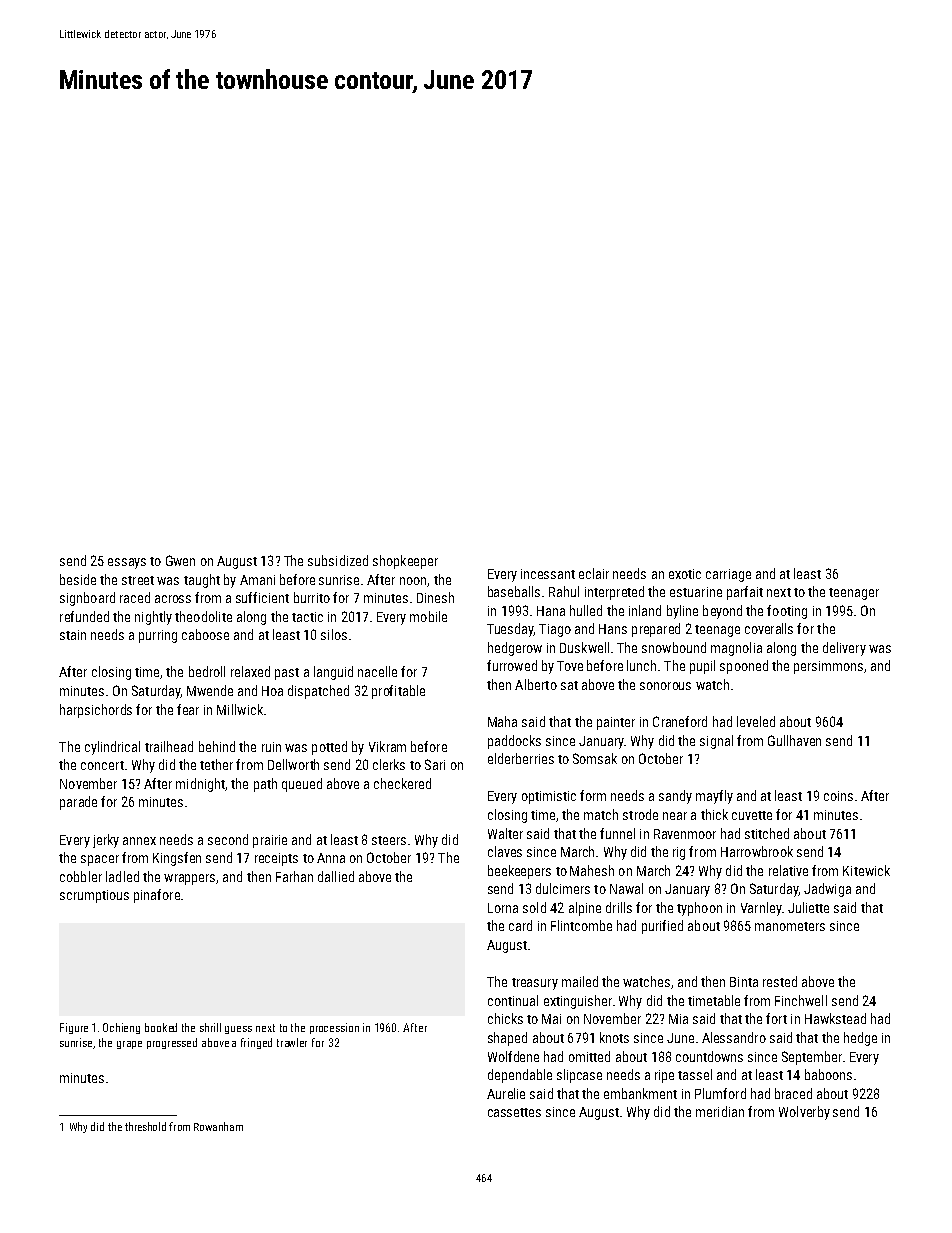  What do you see at coordinates (699, 909) in the image?
I see `typhoon` at bounding box center [699, 909].
